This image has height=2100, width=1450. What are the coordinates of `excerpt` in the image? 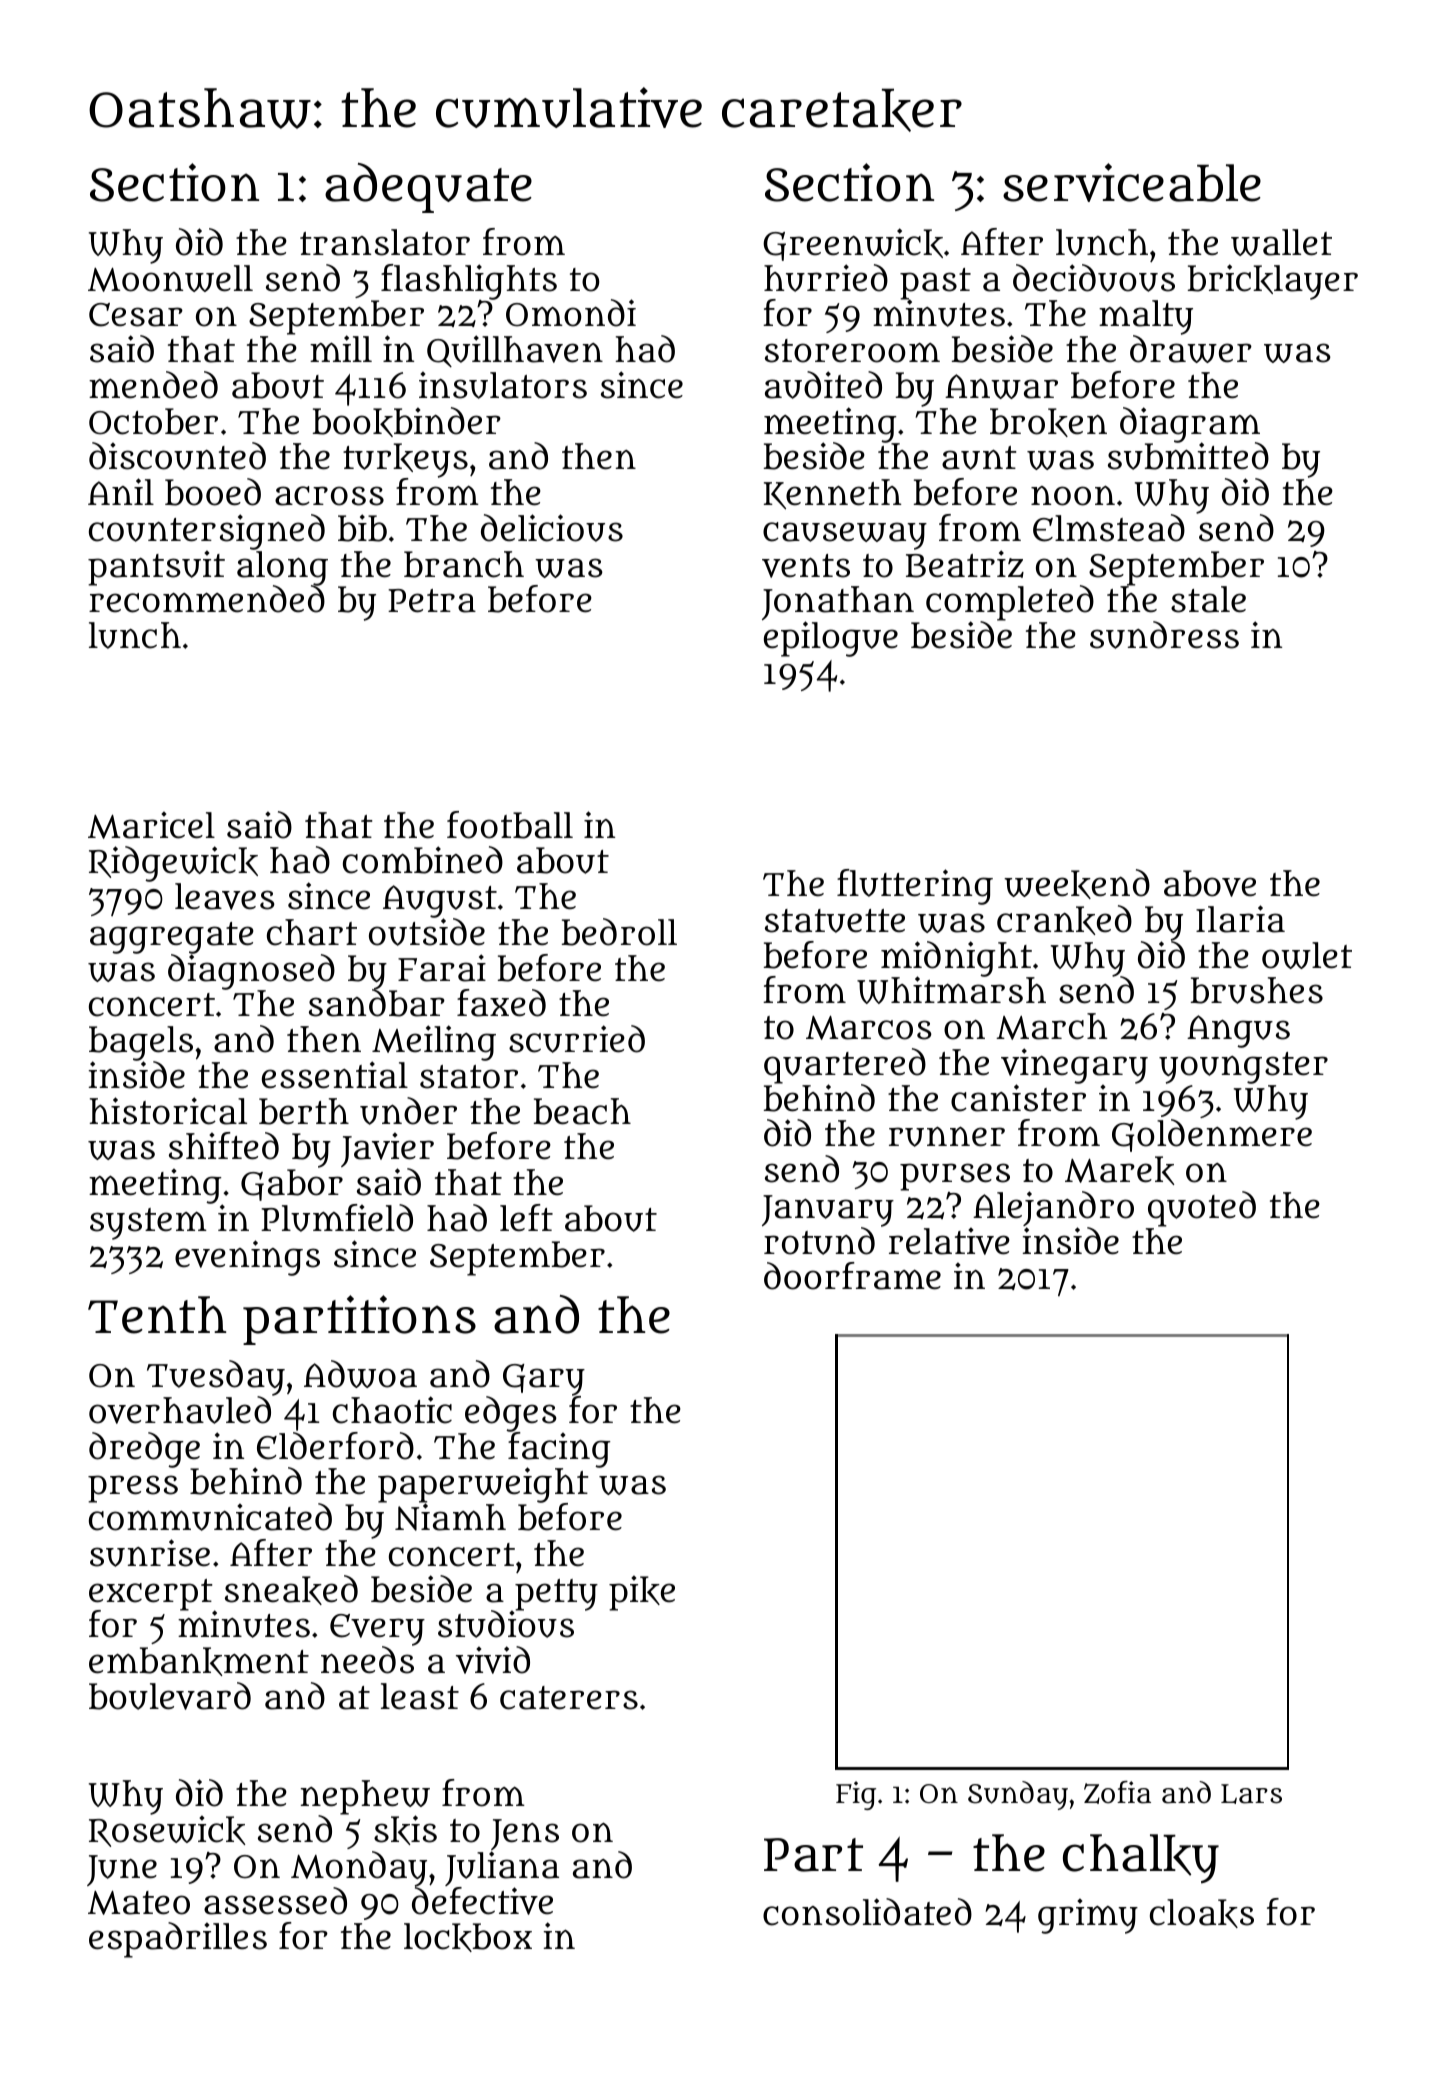 It's located at (152, 1595).
